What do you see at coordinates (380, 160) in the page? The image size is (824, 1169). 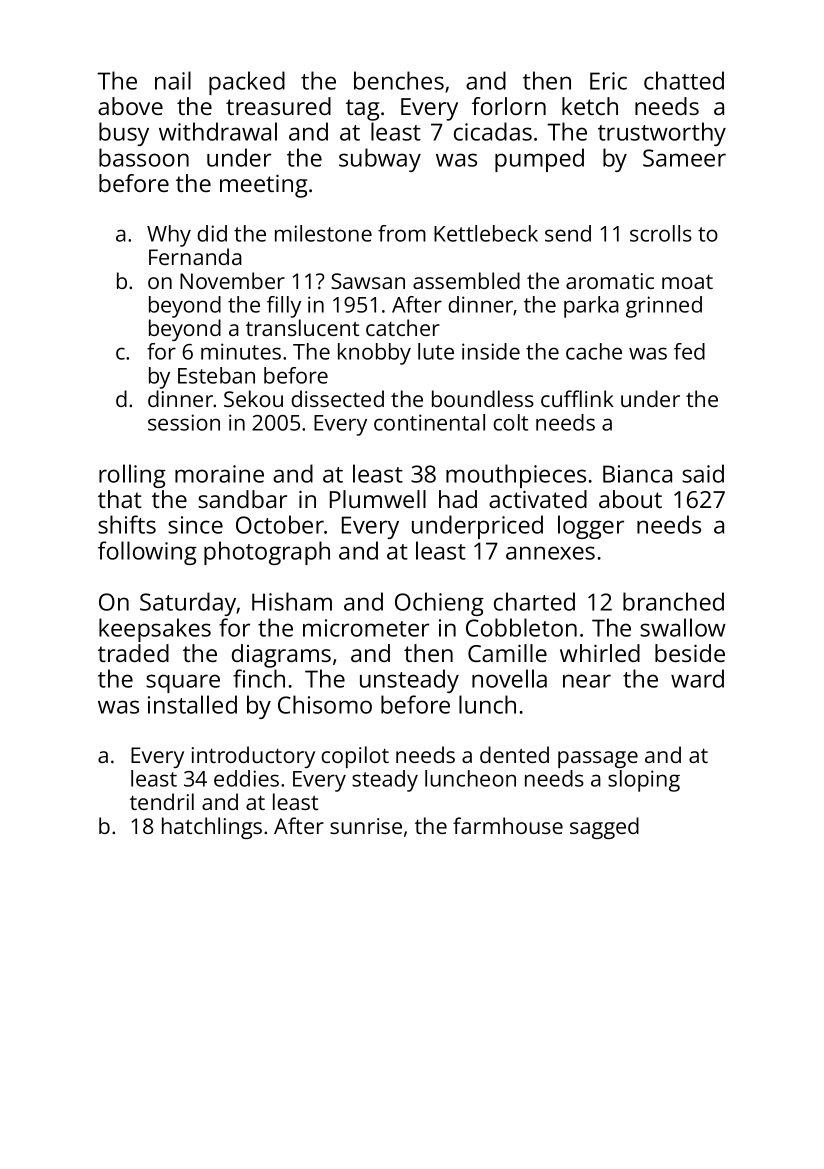 I see `subway` at bounding box center [380, 160].
